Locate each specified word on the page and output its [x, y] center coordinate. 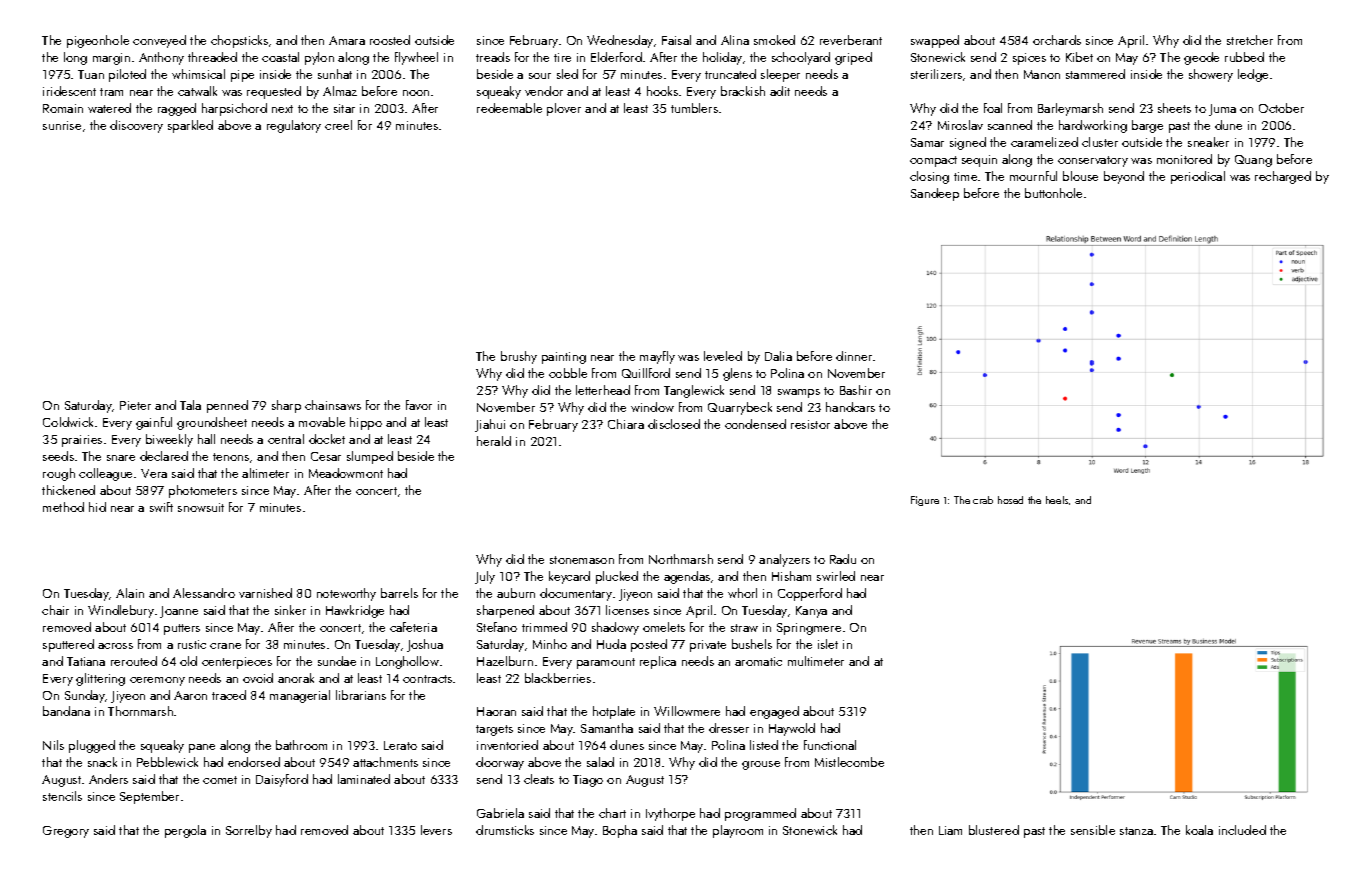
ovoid [258, 678]
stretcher [1250, 40]
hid [97, 507]
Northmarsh [681, 559]
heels [1057, 500]
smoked [774, 40]
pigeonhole [98, 41]
